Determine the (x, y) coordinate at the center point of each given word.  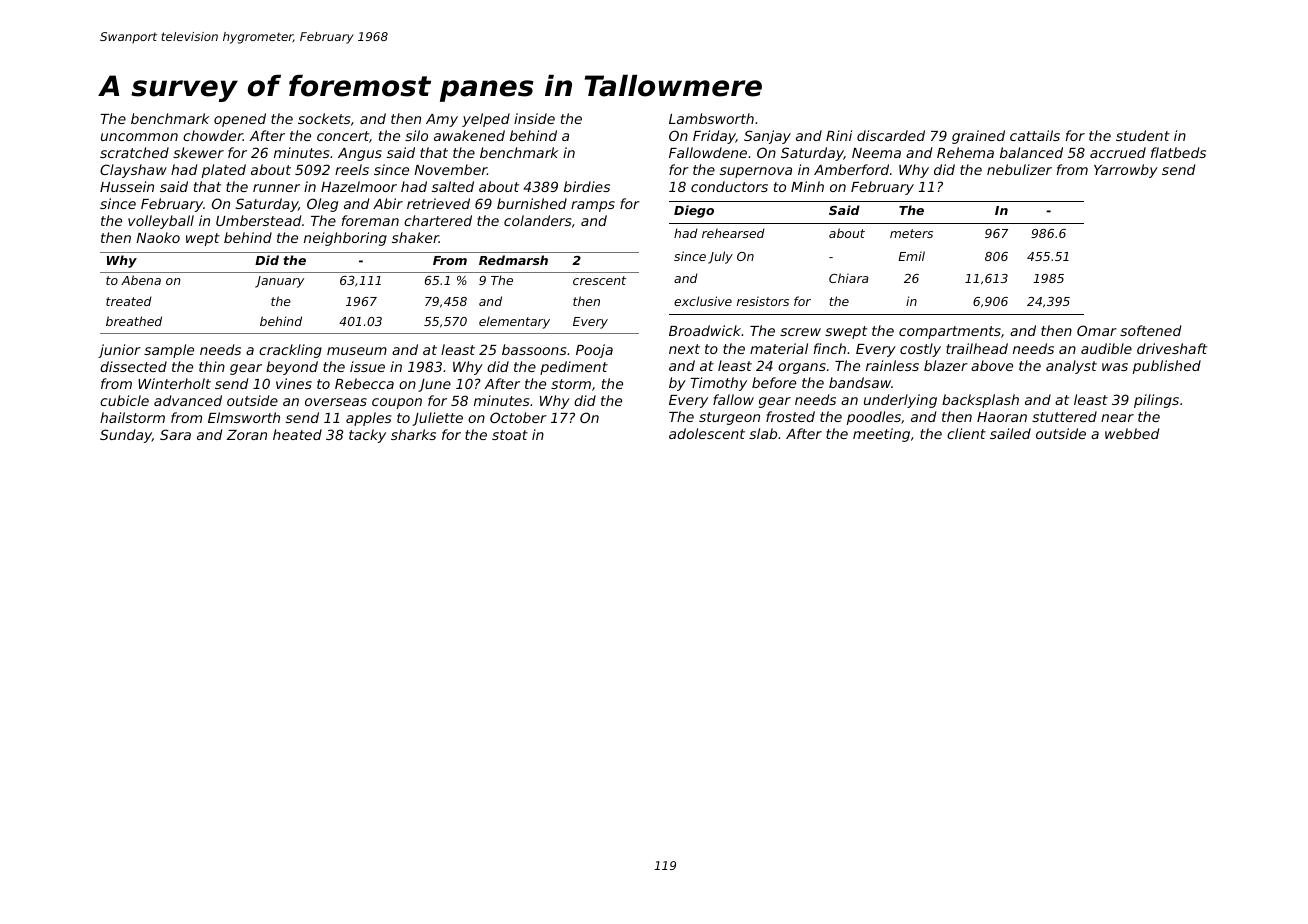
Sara (175, 434)
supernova (756, 172)
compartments (950, 332)
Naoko (158, 237)
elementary (514, 322)
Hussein (127, 186)
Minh (807, 186)
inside (534, 118)
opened (240, 120)
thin (212, 366)
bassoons (534, 349)
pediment (574, 368)
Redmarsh (513, 260)
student (1143, 135)
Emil (911, 256)
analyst (1071, 367)
